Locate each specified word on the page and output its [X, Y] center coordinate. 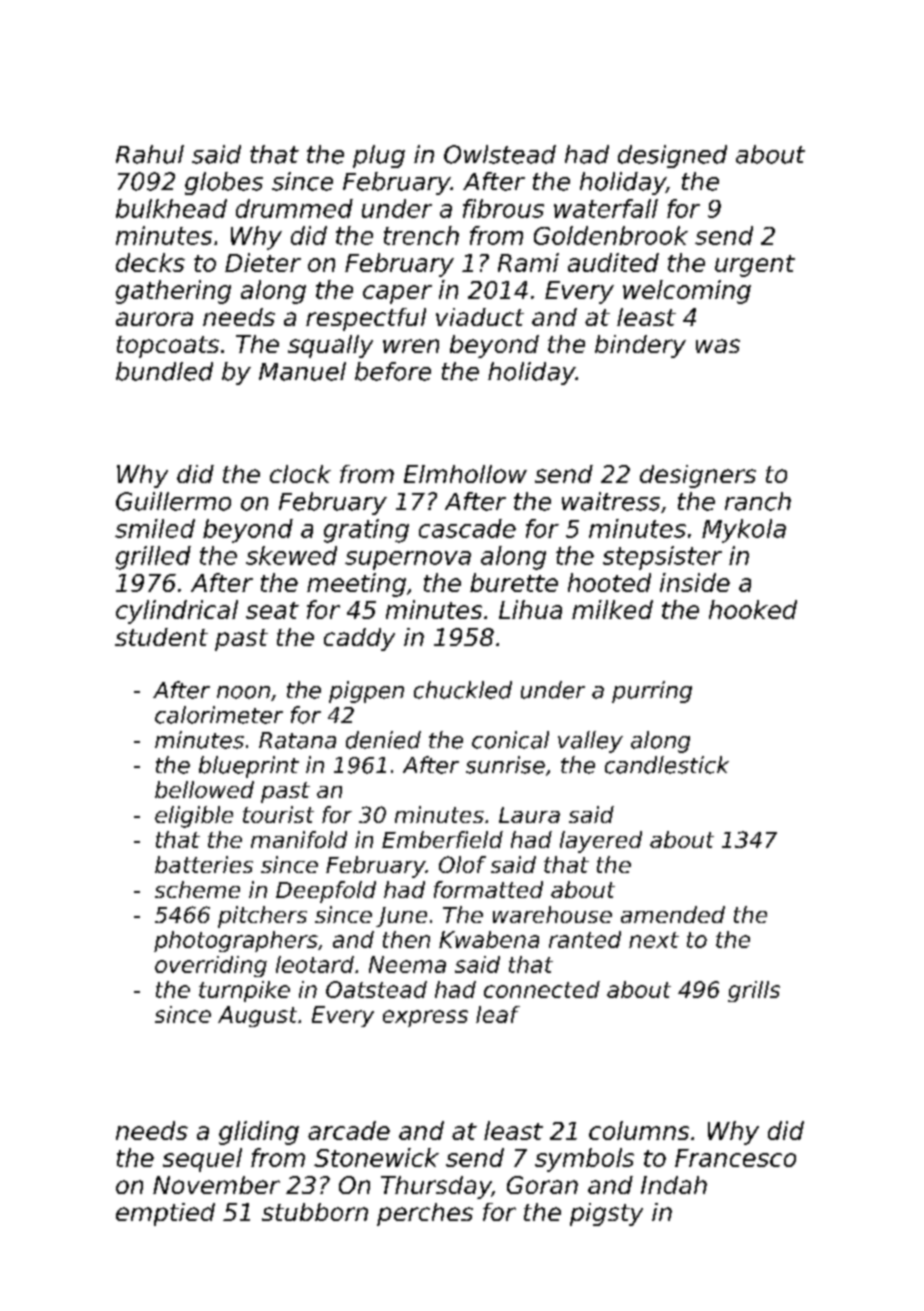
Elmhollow [465, 474]
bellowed [204, 789]
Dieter [263, 262]
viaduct [480, 317]
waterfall [606, 208]
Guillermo [173, 501]
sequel [202, 1160]
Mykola [744, 531]
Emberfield [442, 839]
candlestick [667, 765]
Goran [542, 1185]
